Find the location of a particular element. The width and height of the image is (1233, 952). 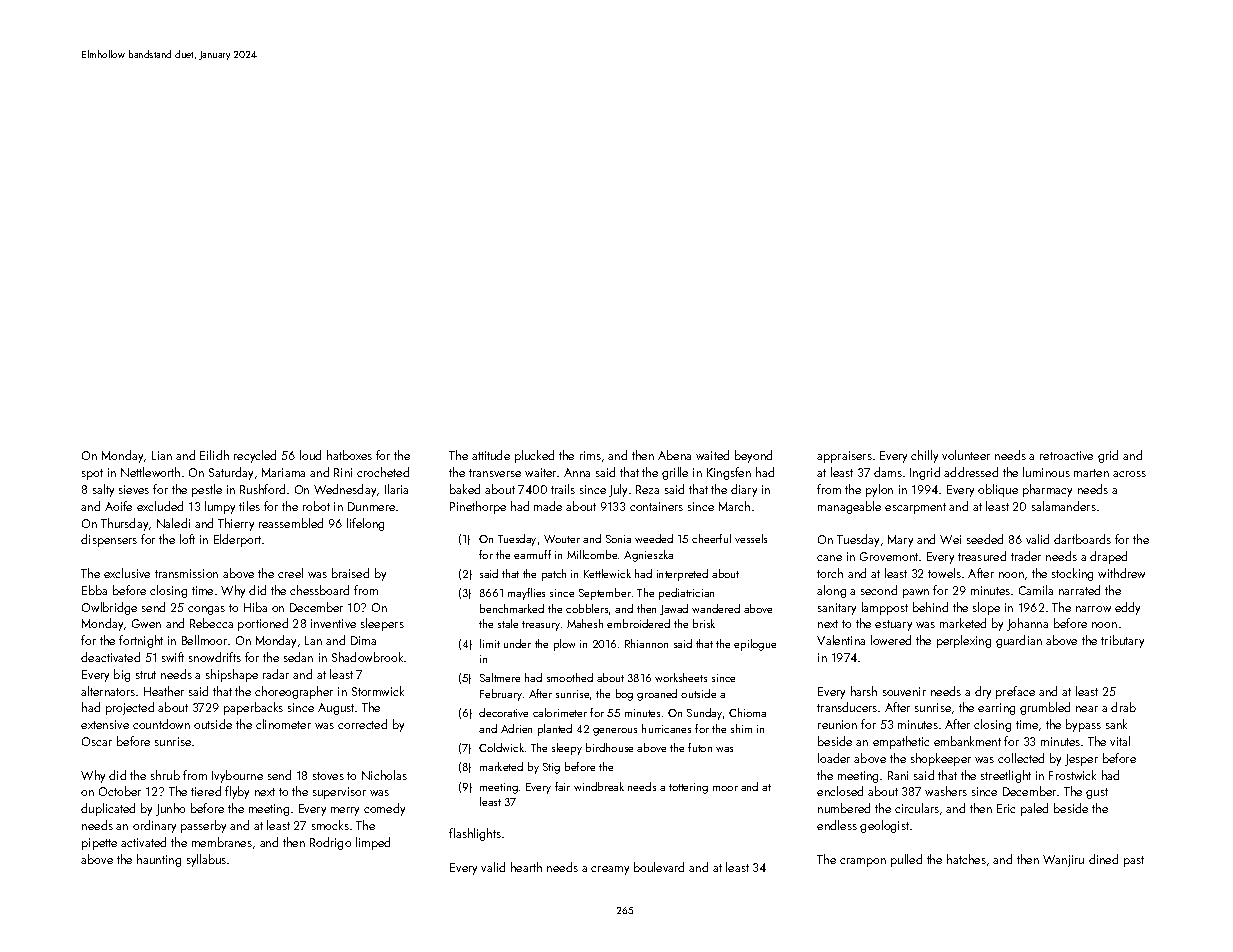

boulevard is located at coordinates (659, 867).
